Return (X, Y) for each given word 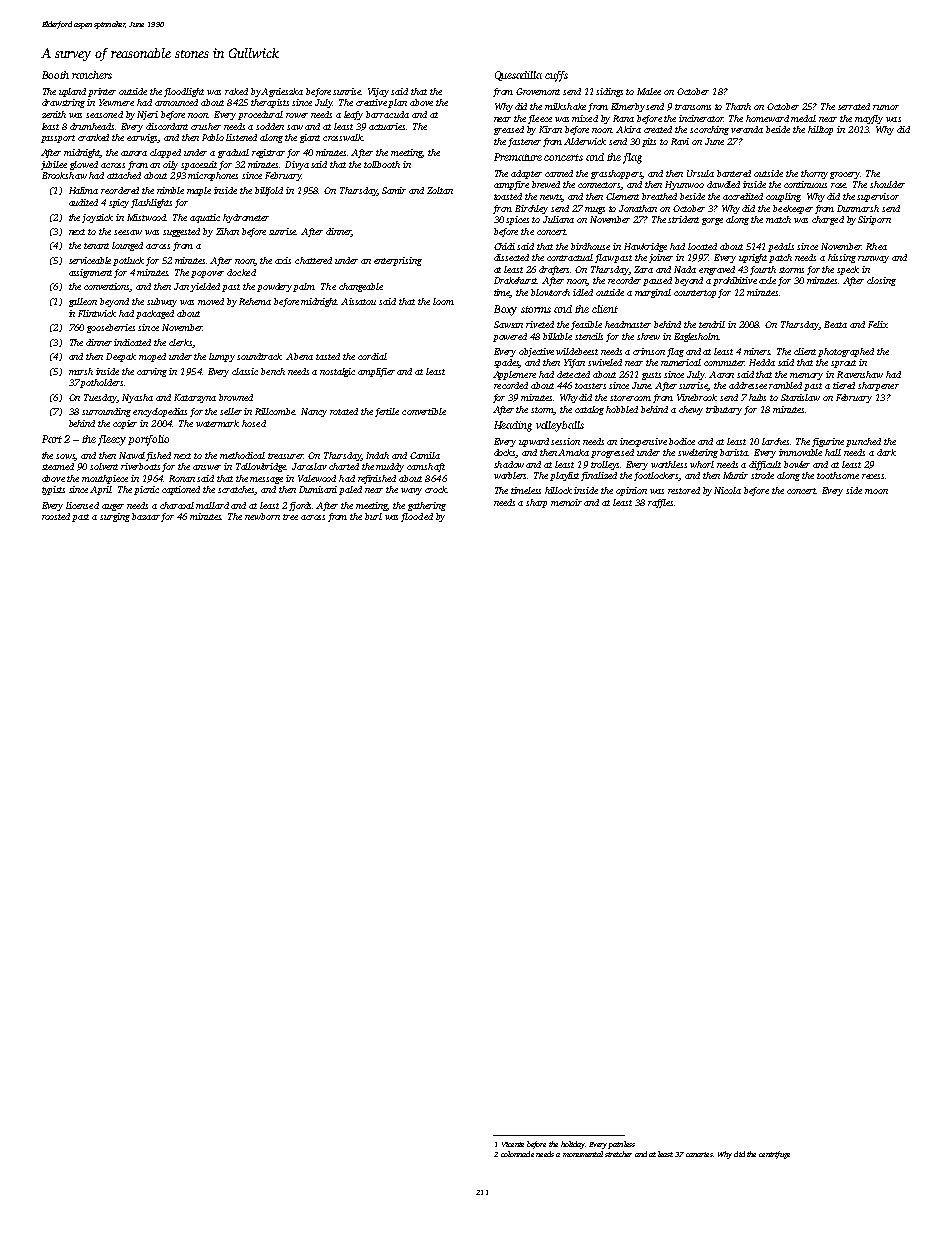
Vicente (513, 1144)
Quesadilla (518, 76)
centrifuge (774, 1155)
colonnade (517, 1154)
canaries (699, 1154)
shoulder (887, 184)
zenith (54, 114)
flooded (417, 517)
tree (290, 517)
